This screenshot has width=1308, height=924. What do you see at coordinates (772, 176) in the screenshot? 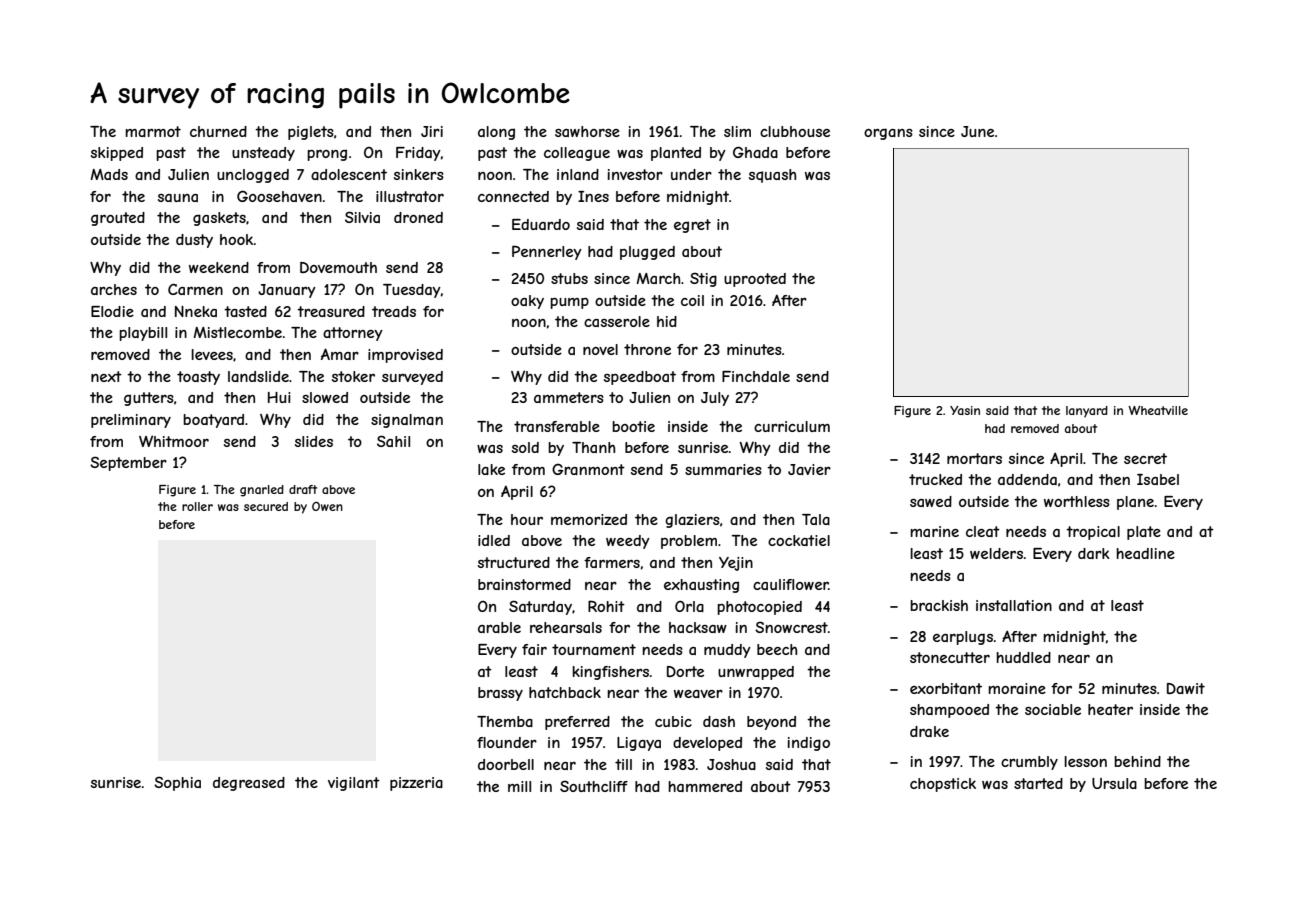
I see `squash` at bounding box center [772, 176].
